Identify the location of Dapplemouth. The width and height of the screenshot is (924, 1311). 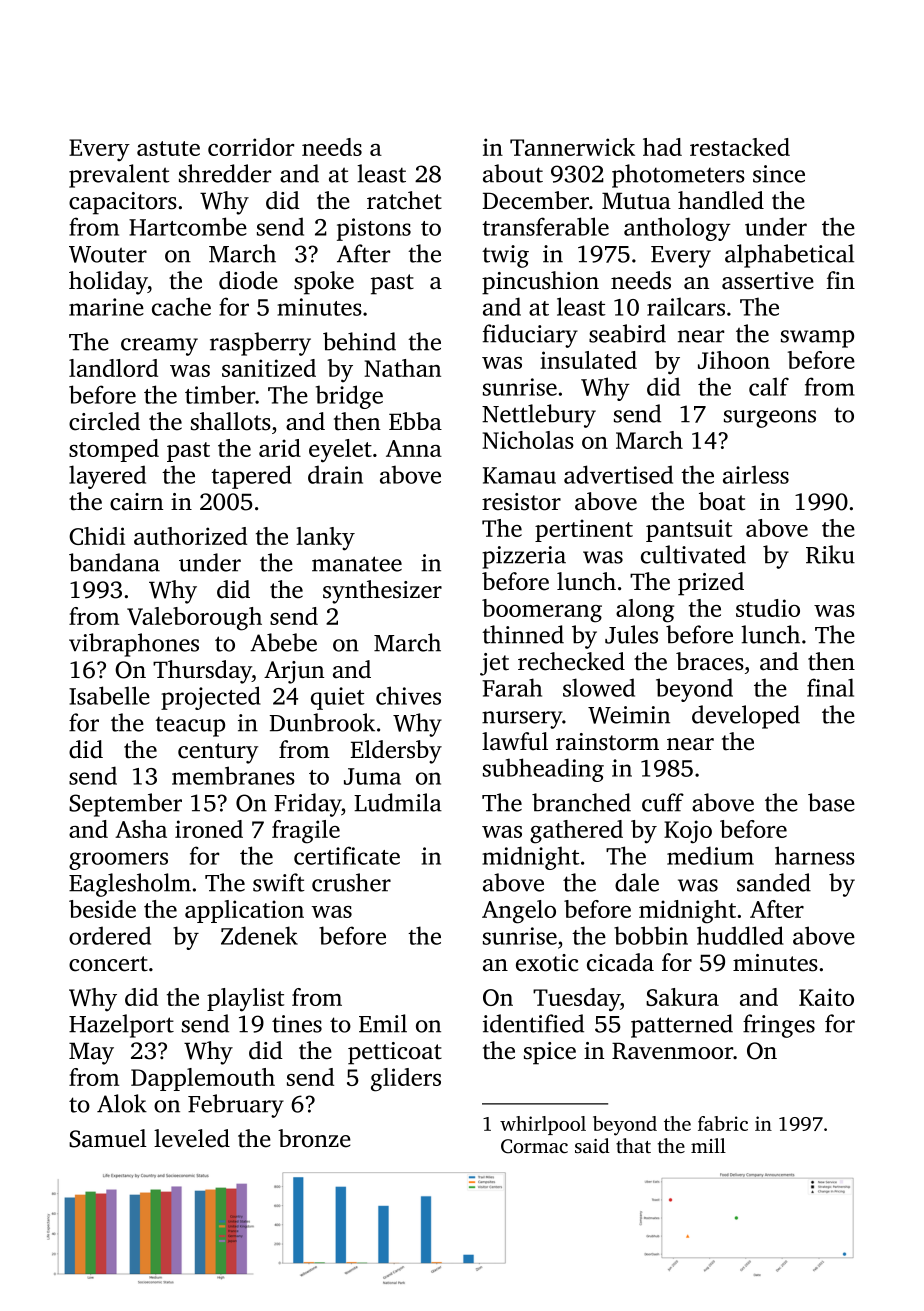
(203, 1079).
